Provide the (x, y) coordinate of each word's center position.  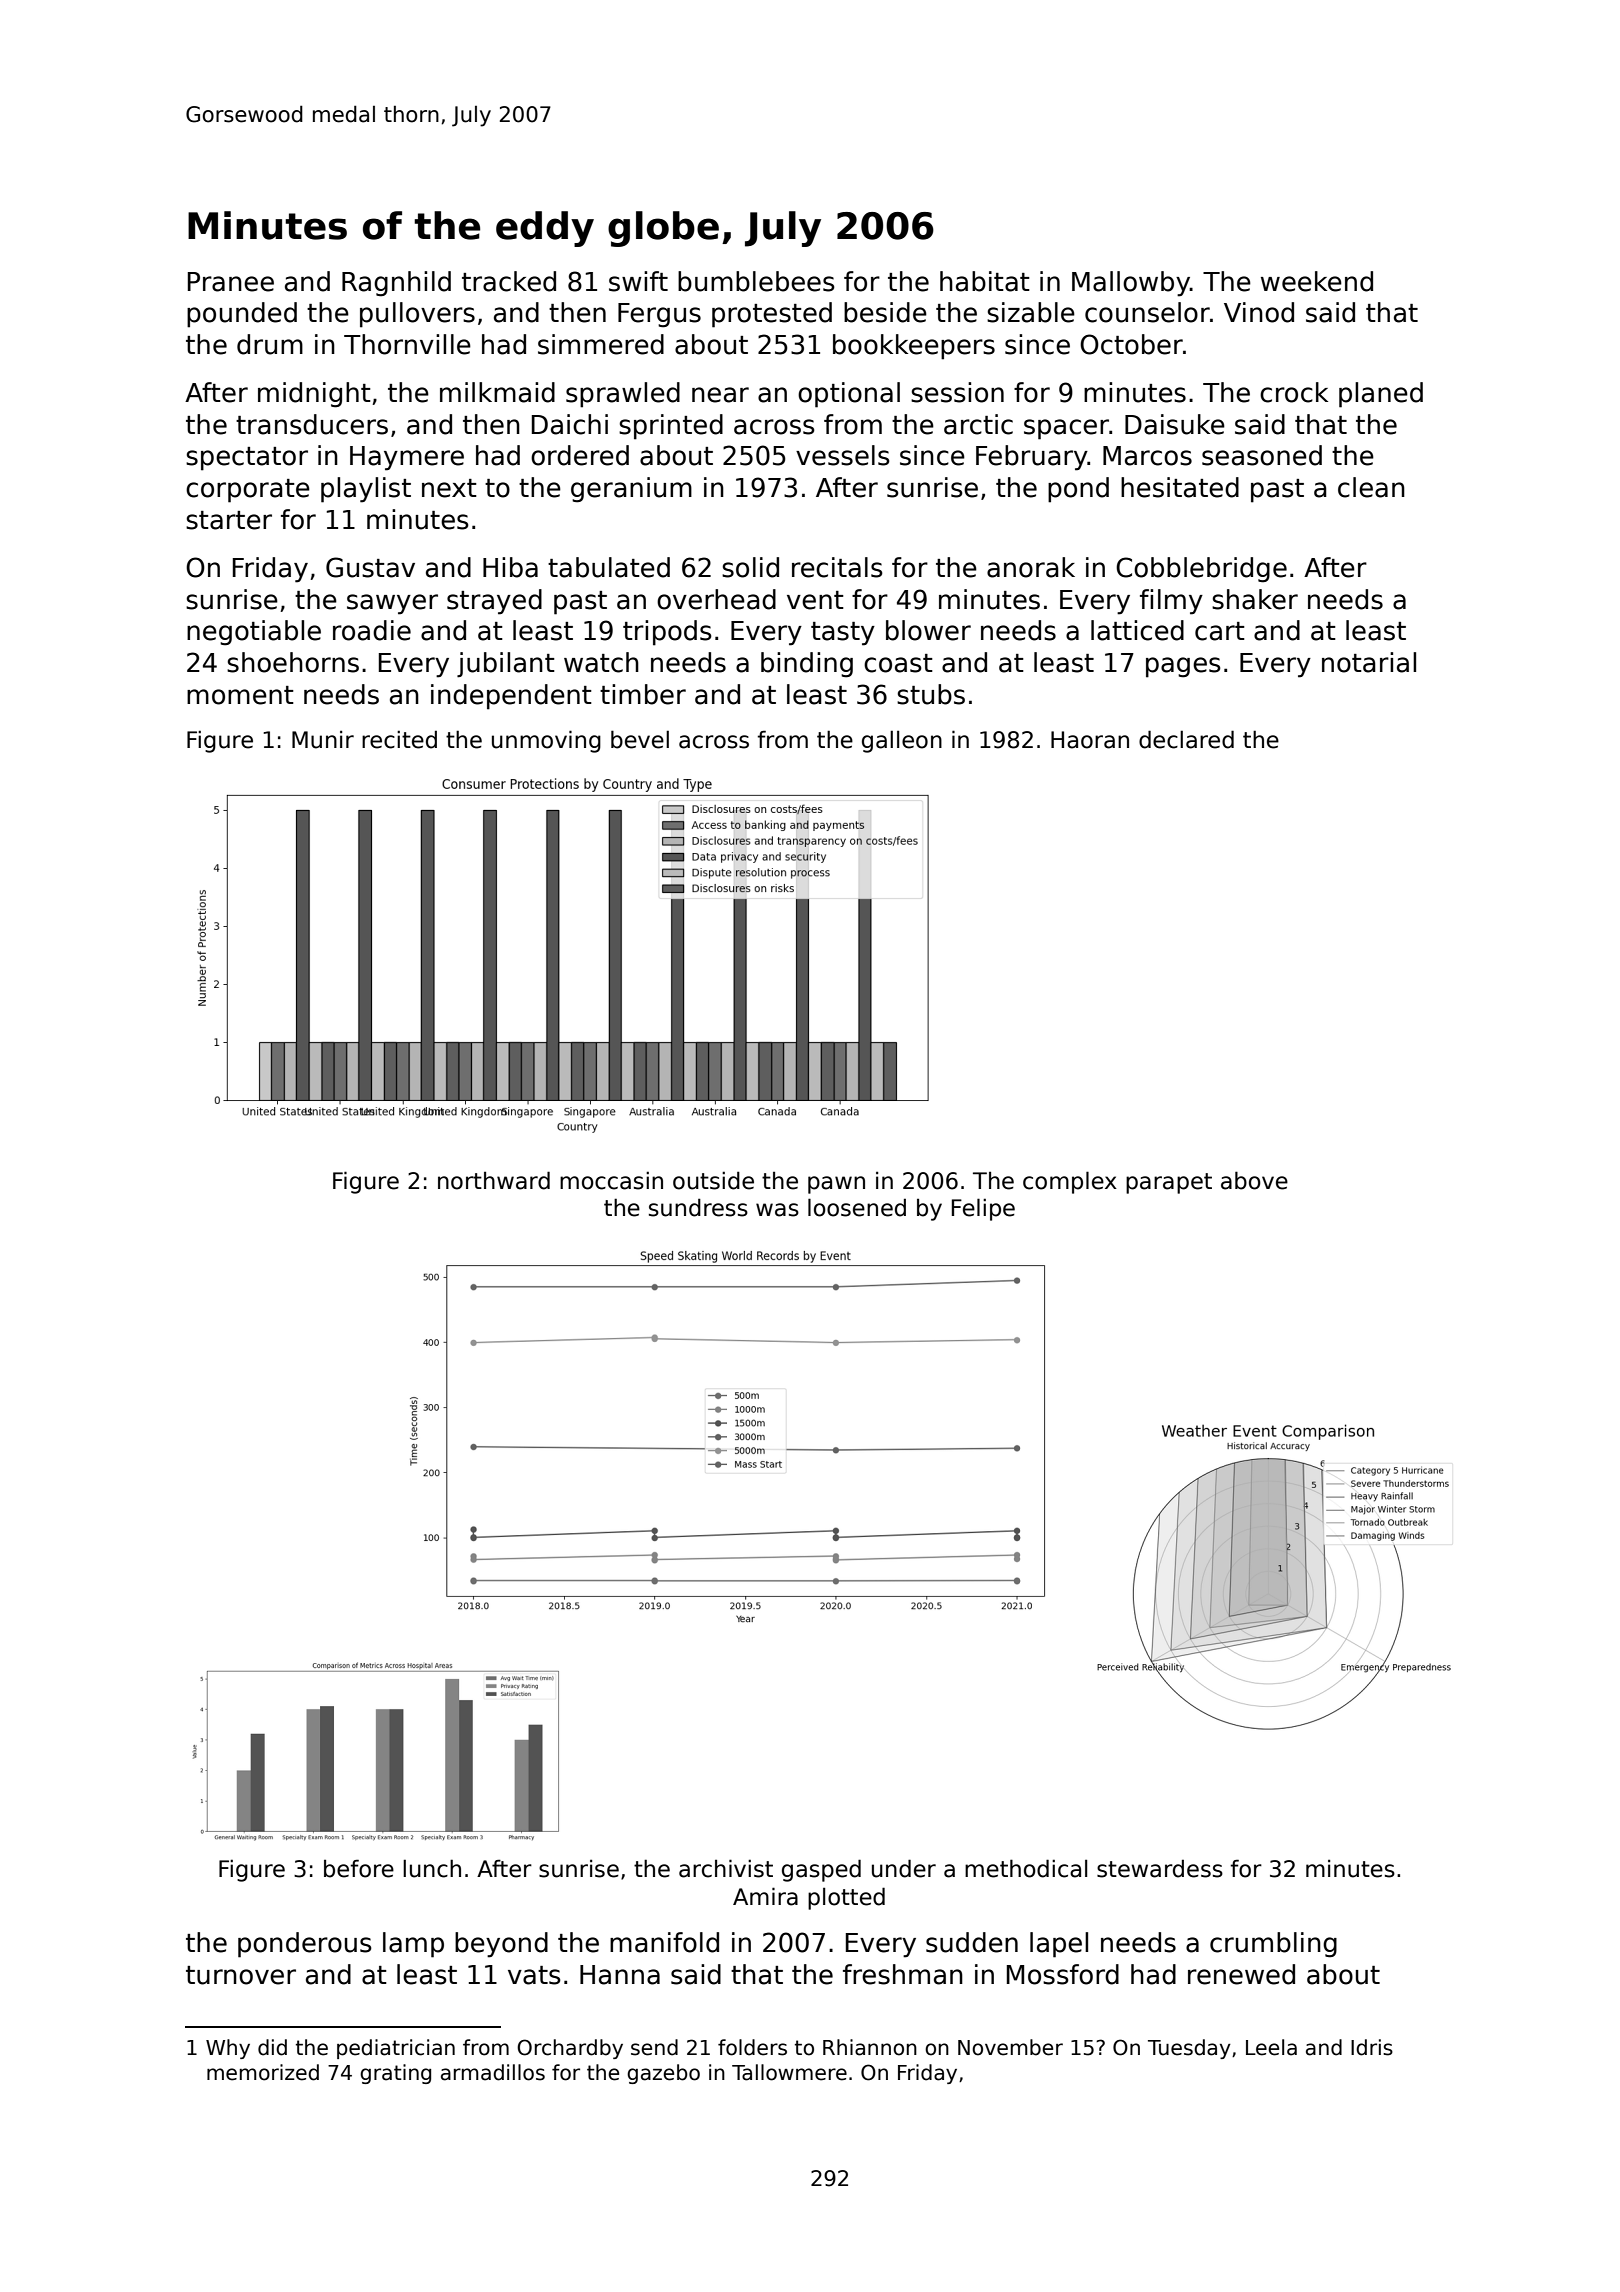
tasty (843, 634)
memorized (263, 2072)
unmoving (546, 741)
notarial (1369, 662)
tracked (509, 281)
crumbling (1273, 1945)
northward (494, 1180)
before (359, 1868)
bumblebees (756, 281)
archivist (726, 1868)
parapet (1169, 1183)
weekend (1317, 281)
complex (1070, 1182)
